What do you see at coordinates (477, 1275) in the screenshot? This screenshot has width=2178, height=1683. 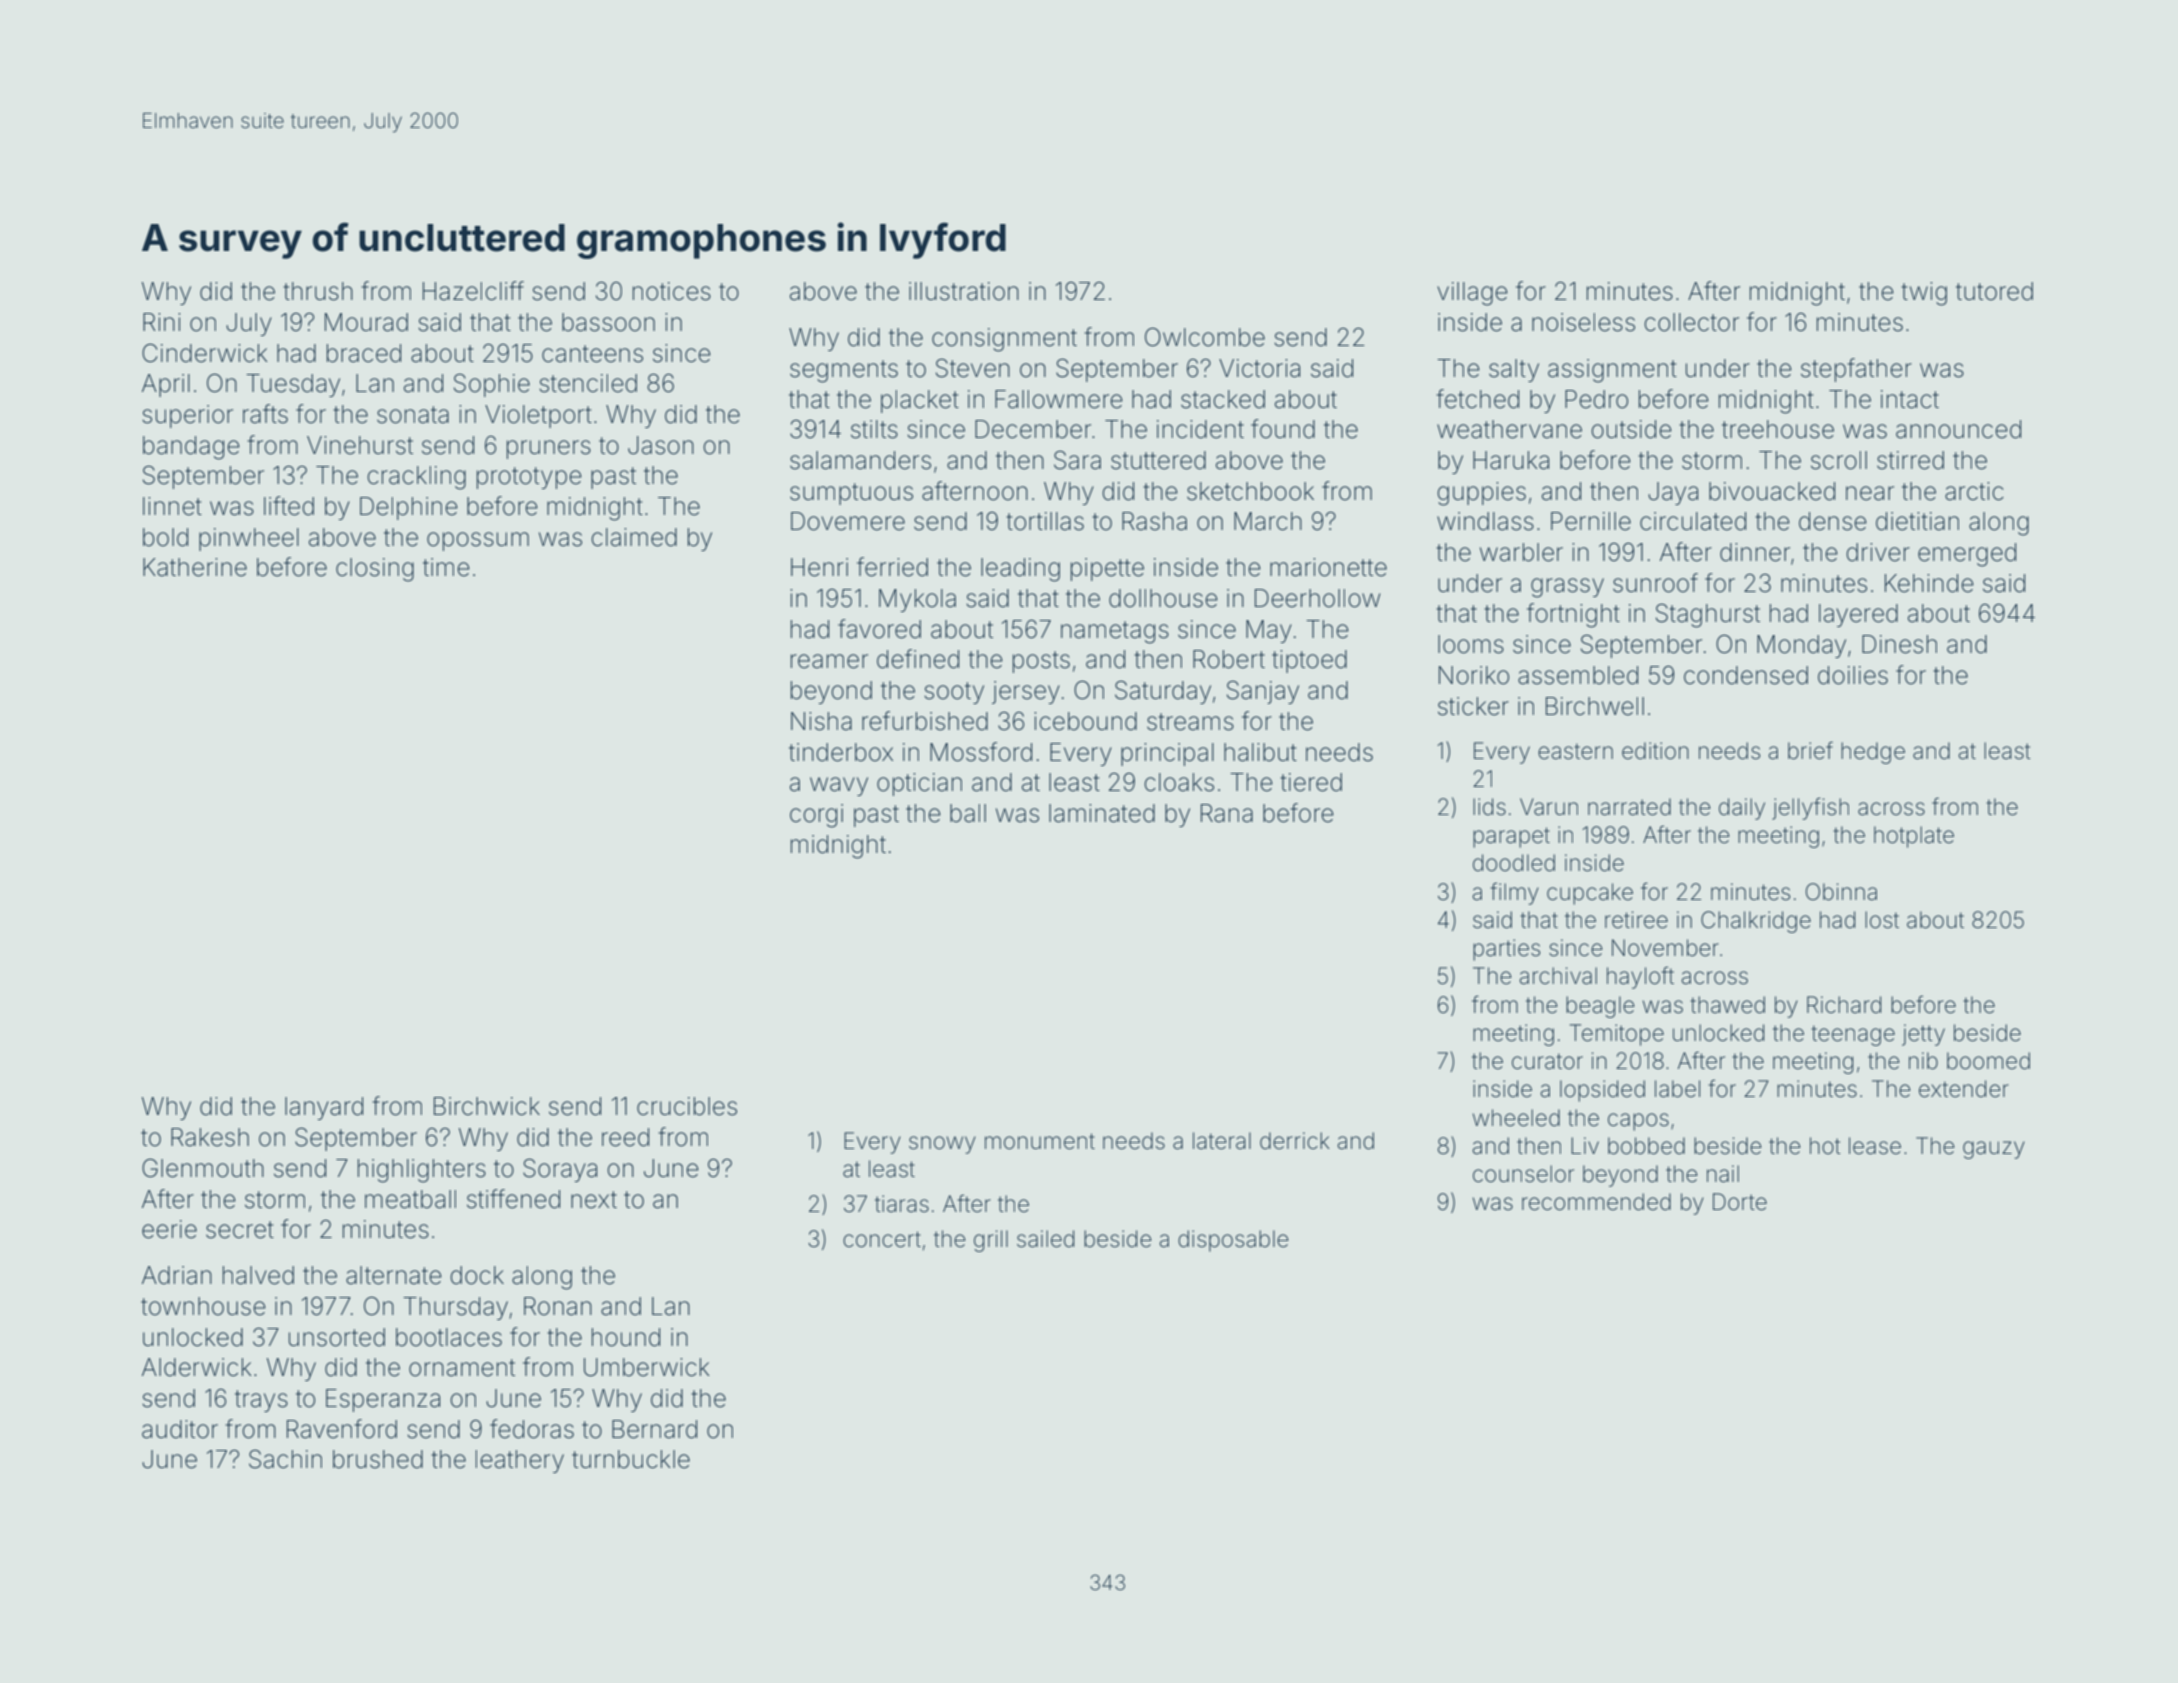 I see `dock` at bounding box center [477, 1275].
